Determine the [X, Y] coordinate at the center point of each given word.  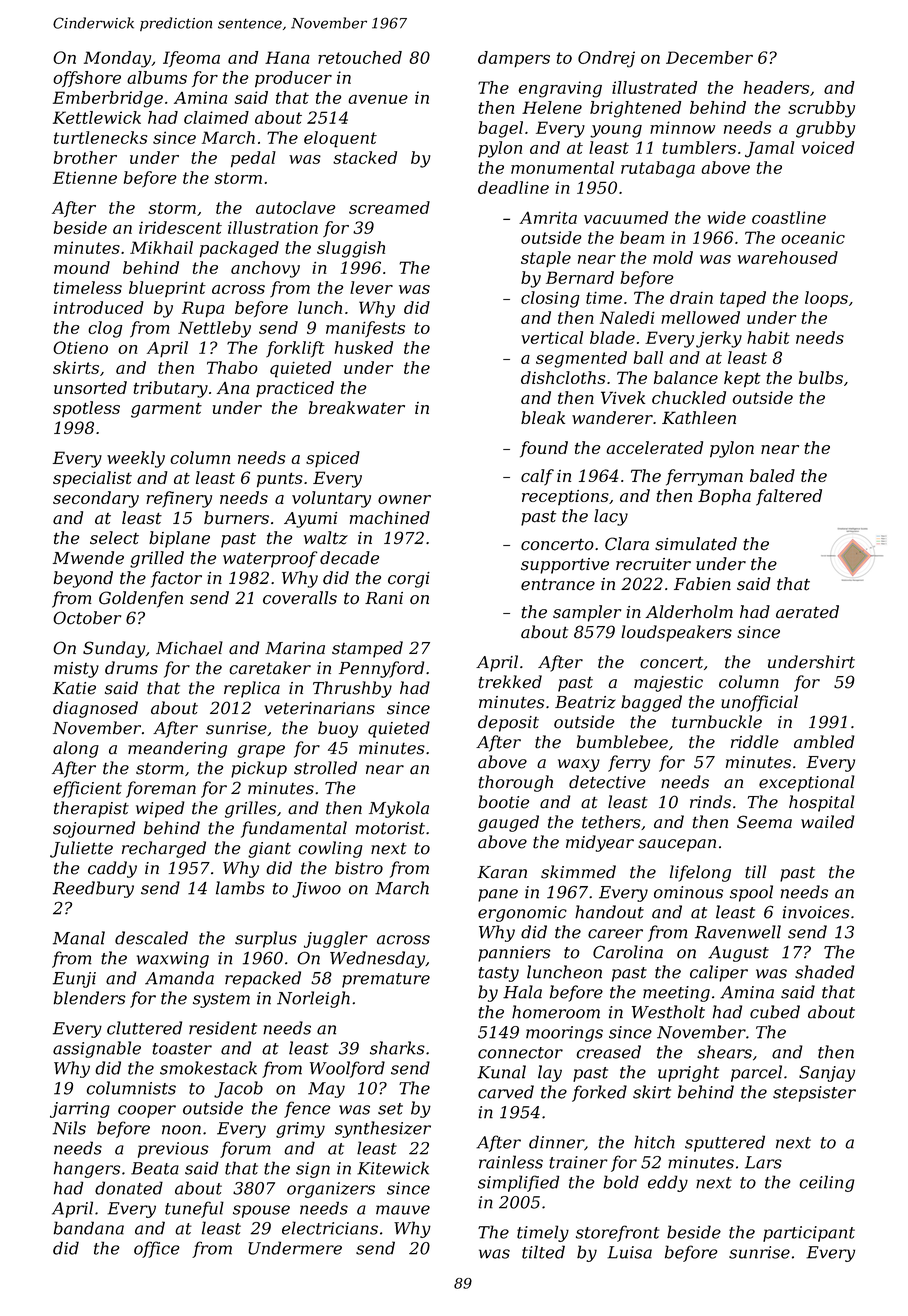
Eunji [74, 980]
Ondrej [606, 59]
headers [776, 87]
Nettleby [214, 329]
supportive [565, 566]
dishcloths [563, 377]
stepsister [814, 1094]
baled [772, 475]
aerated [807, 612]
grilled [157, 559]
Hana [287, 57]
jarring [80, 1110]
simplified [519, 1183]
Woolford [347, 1069]
